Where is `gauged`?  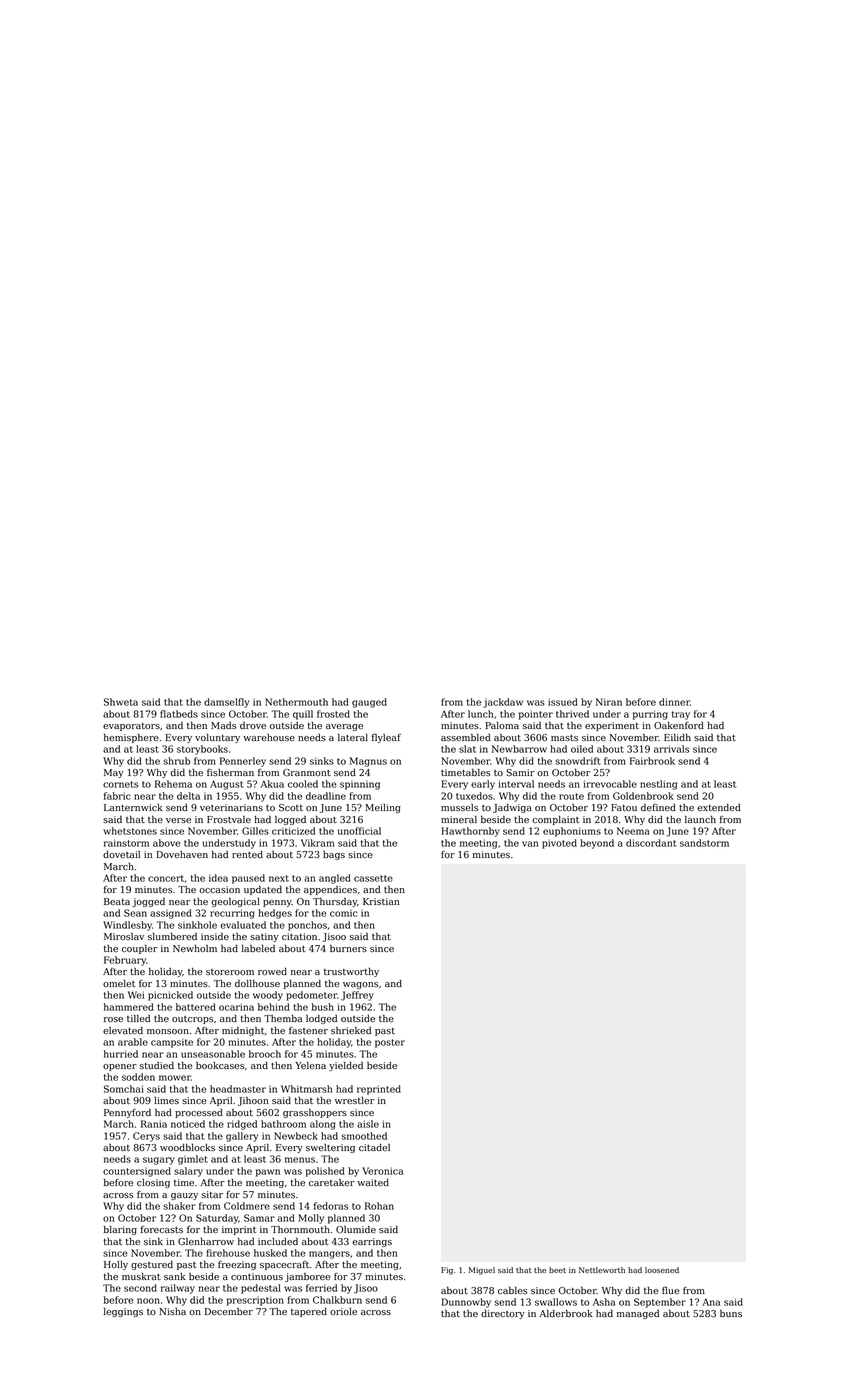 gauged is located at coordinates (369, 703).
